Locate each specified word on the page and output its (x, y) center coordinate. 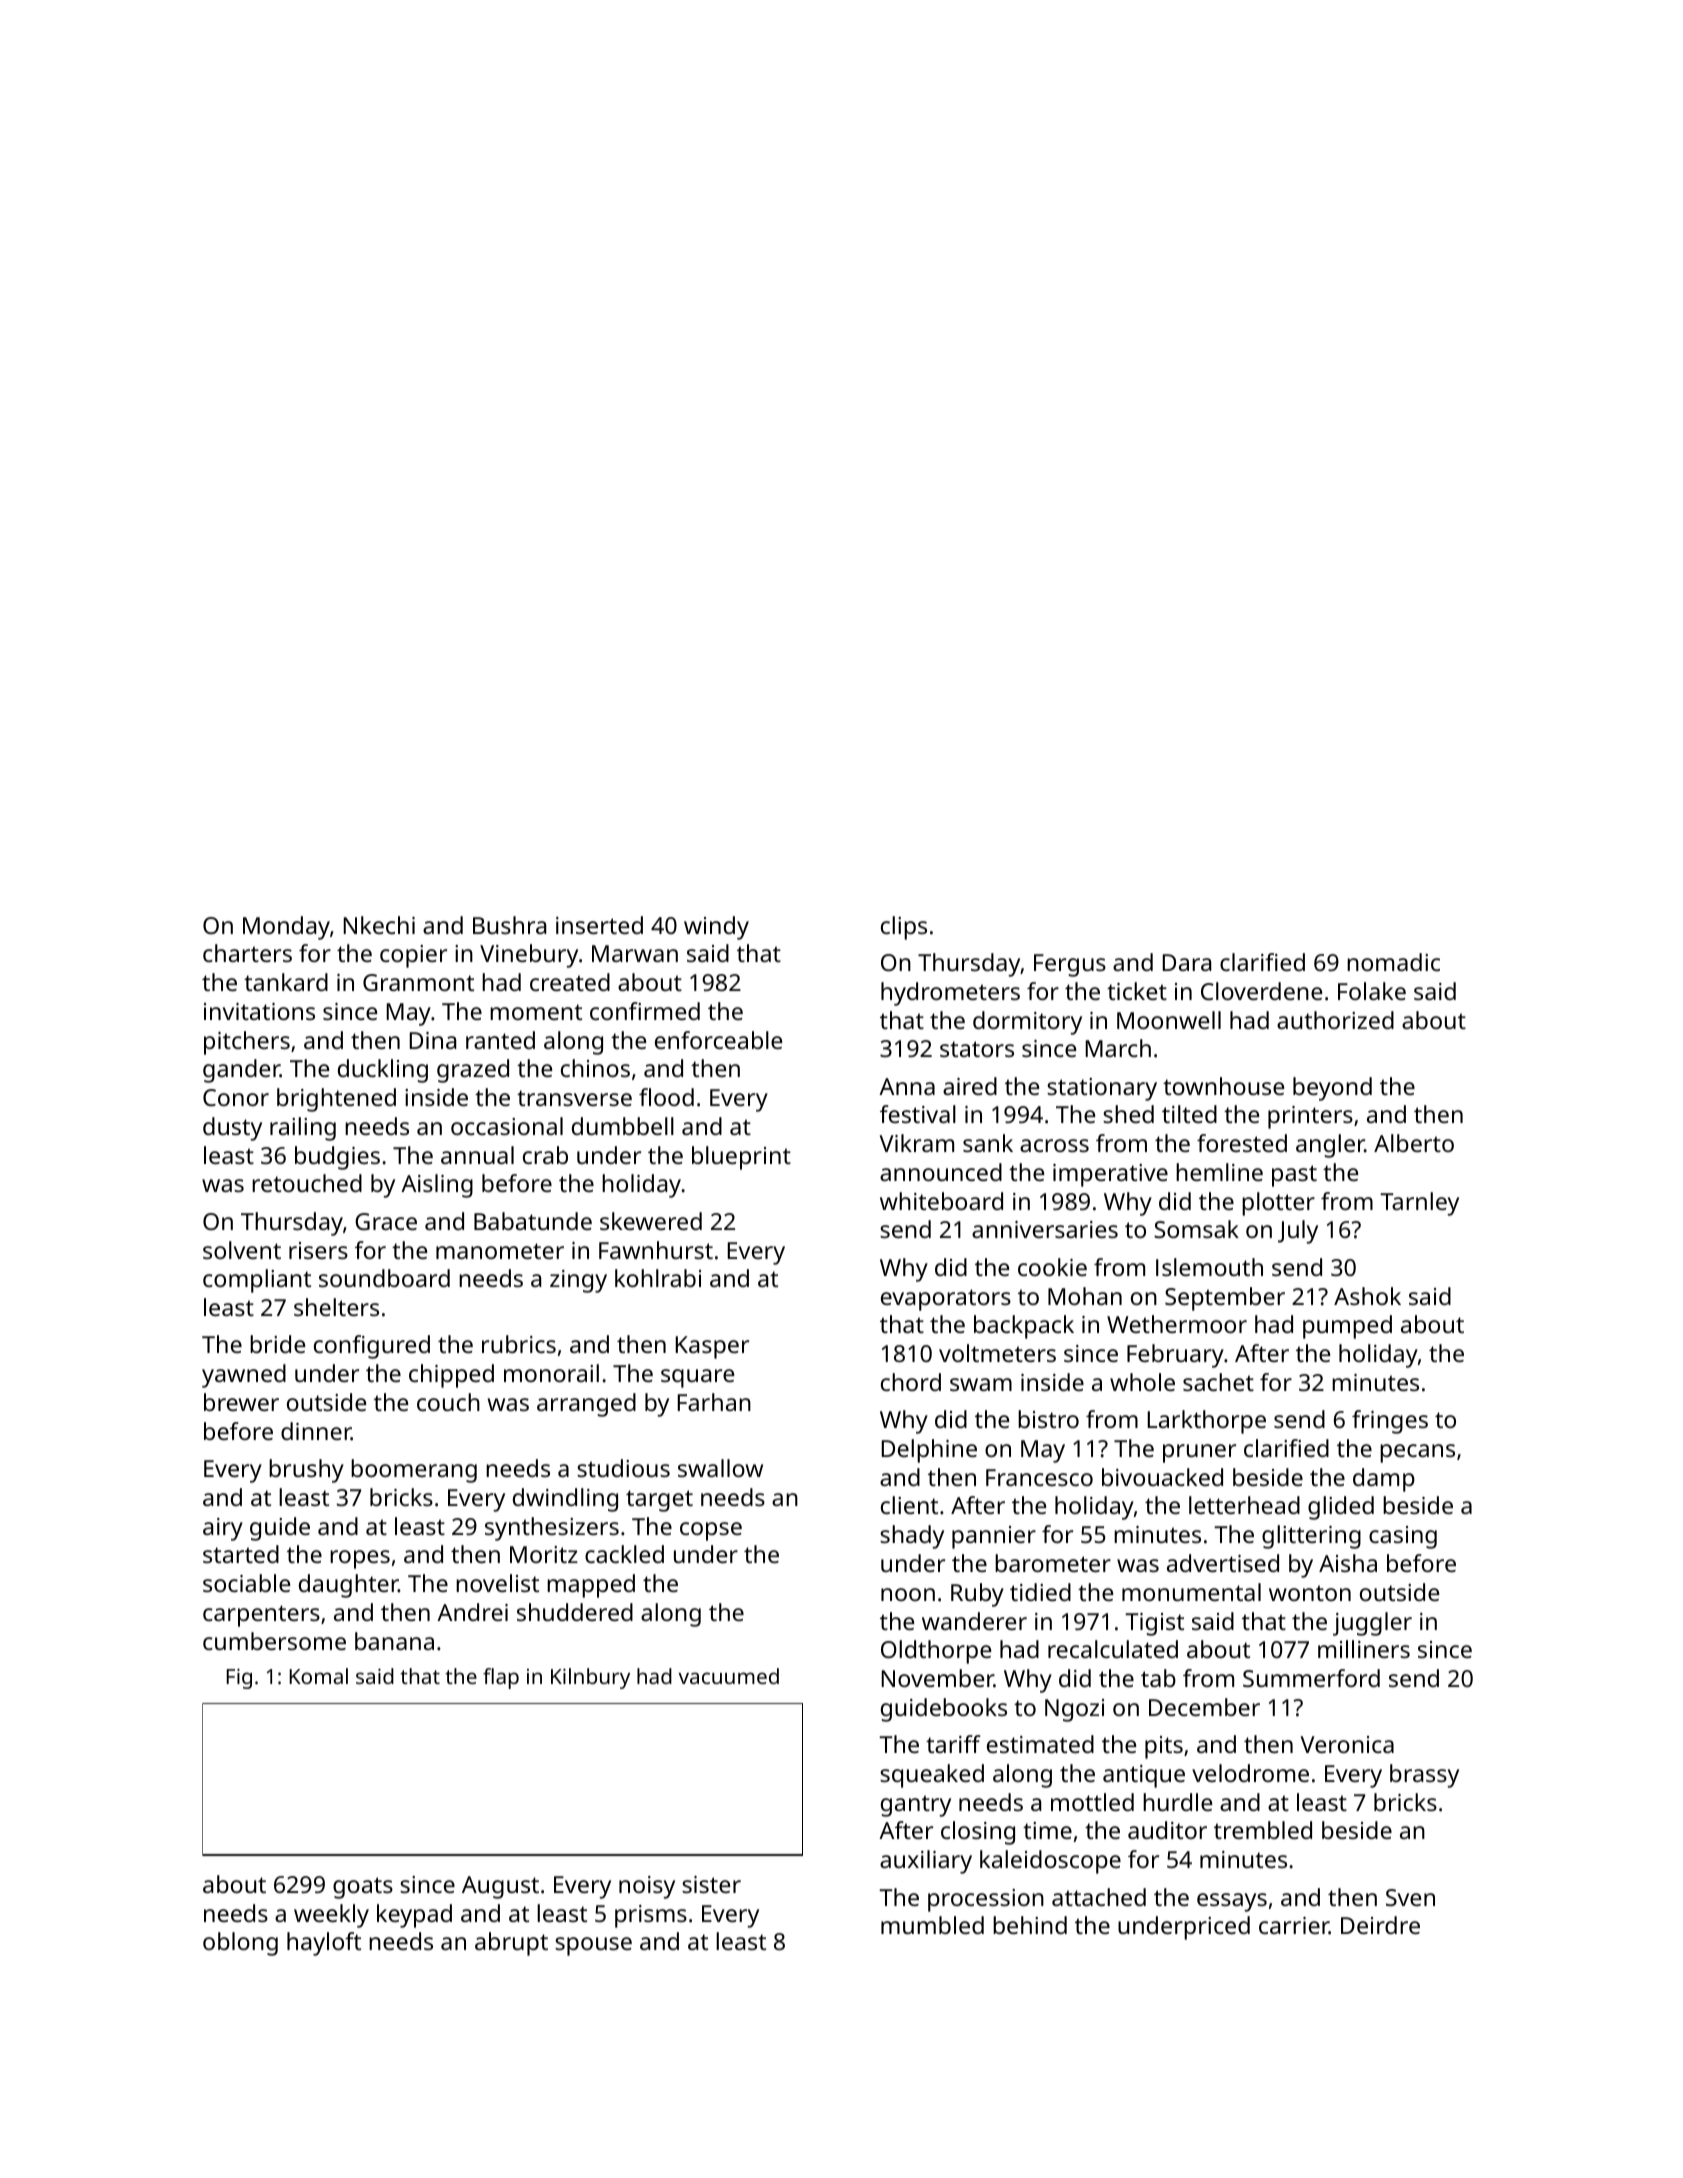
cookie (1052, 1267)
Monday (286, 928)
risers (318, 1250)
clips (904, 928)
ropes (360, 1559)
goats (363, 1888)
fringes (1390, 1422)
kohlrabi (658, 1278)
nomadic (1393, 962)
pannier (994, 1537)
